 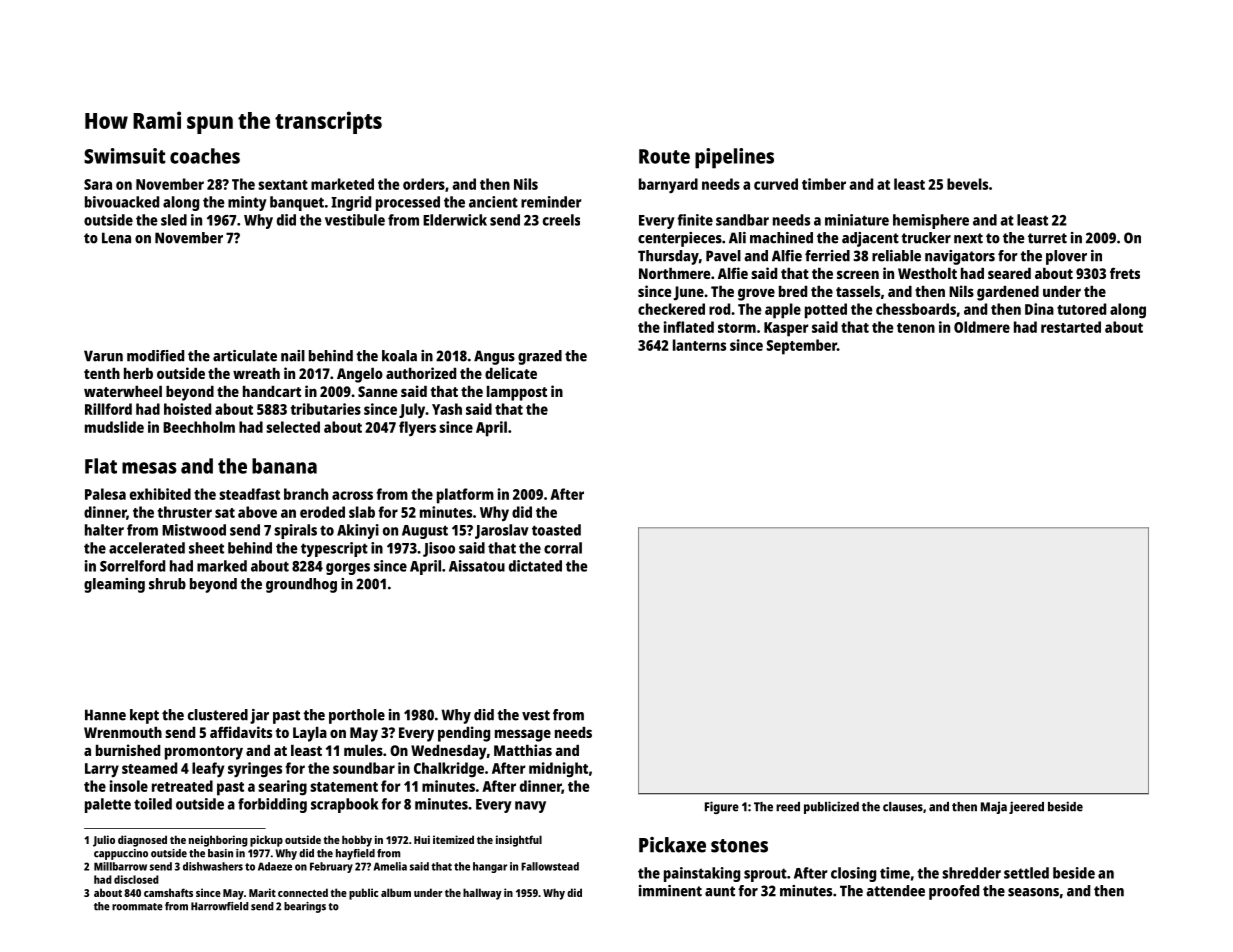 What do you see at coordinates (675, 273) in the screenshot?
I see `Northmere` at bounding box center [675, 273].
